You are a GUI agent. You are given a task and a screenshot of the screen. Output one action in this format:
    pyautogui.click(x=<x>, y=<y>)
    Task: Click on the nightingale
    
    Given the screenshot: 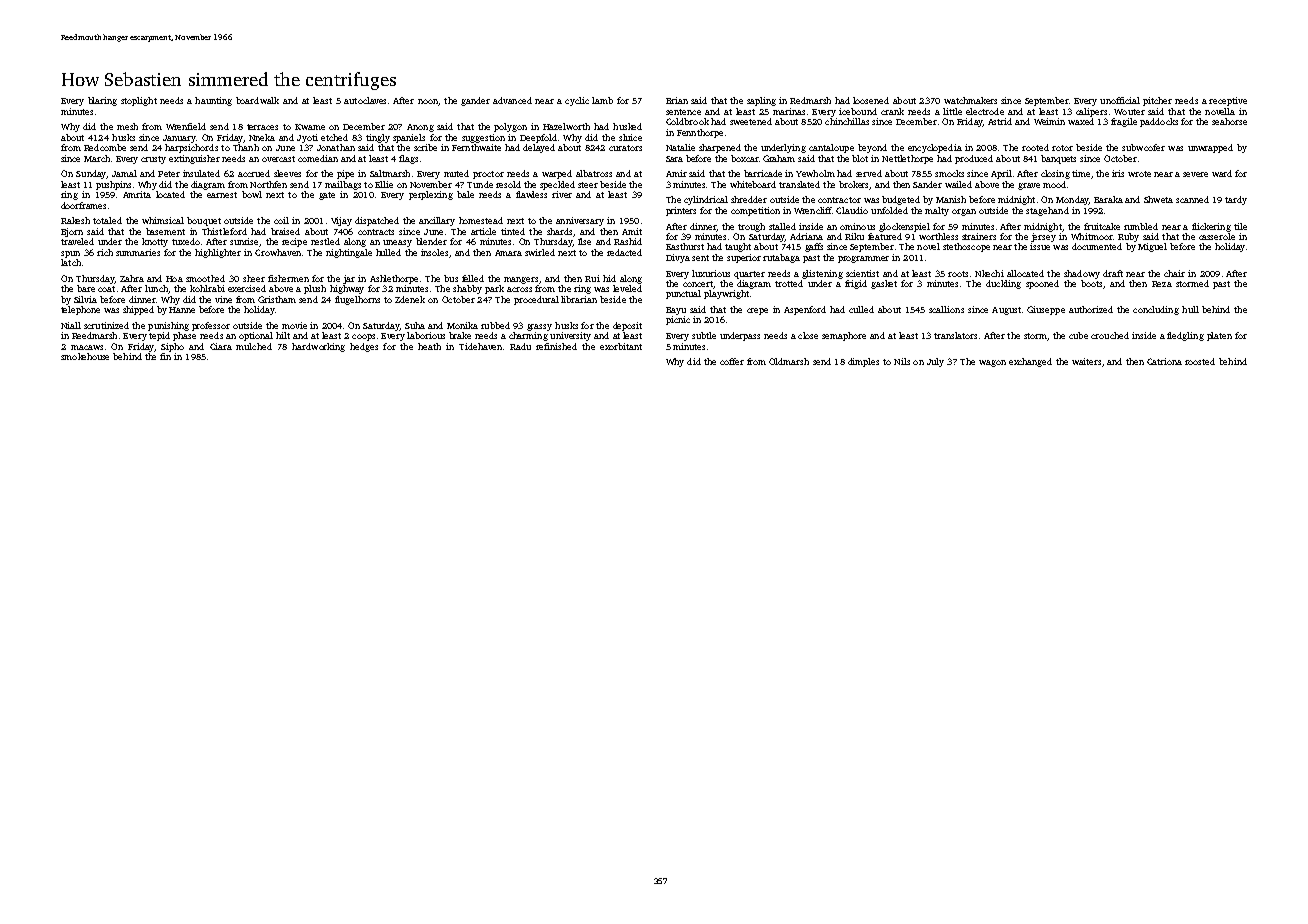 What is the action you would take?
    pyautogui.click(x=349, y=253)
